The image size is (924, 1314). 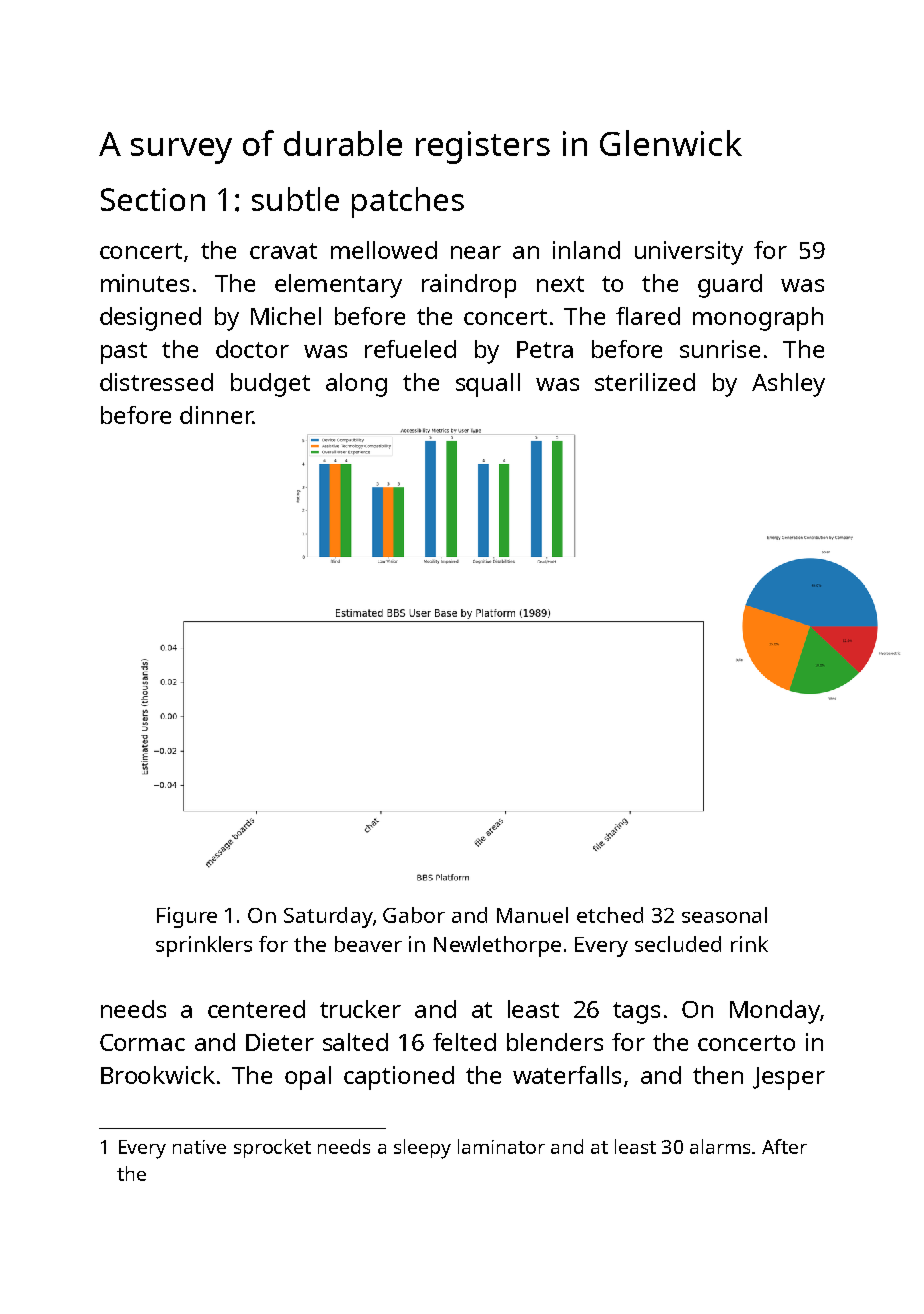 What do you see at coordinates (256, 1009) in the page?
I see `centered` at bounding box center [256, 1009].
